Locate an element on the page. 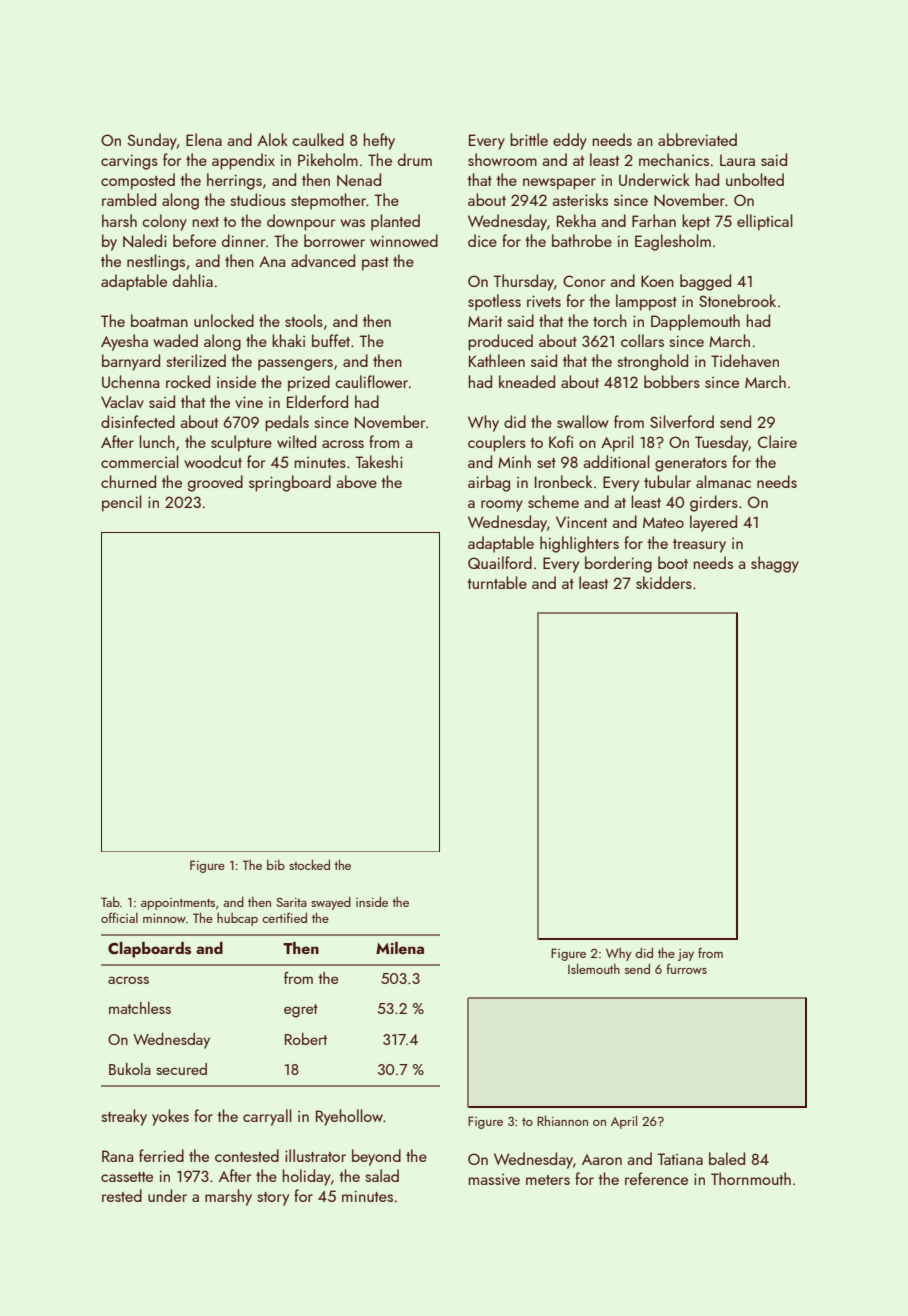 The image size is (908, 1316). reference is located at coordinates (656, 1178).
